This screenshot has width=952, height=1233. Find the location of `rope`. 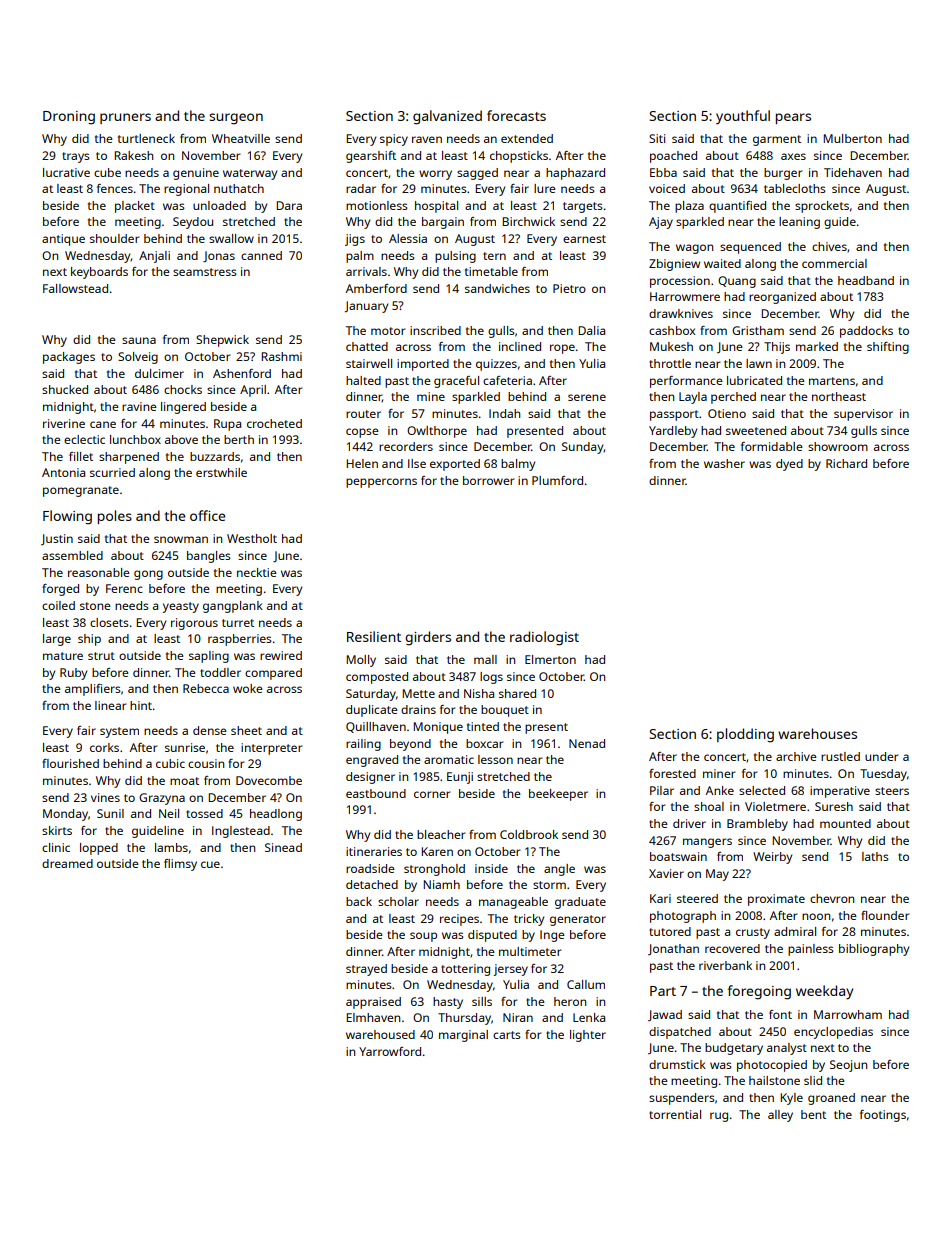

rope is located at coordinates (562, 349).
